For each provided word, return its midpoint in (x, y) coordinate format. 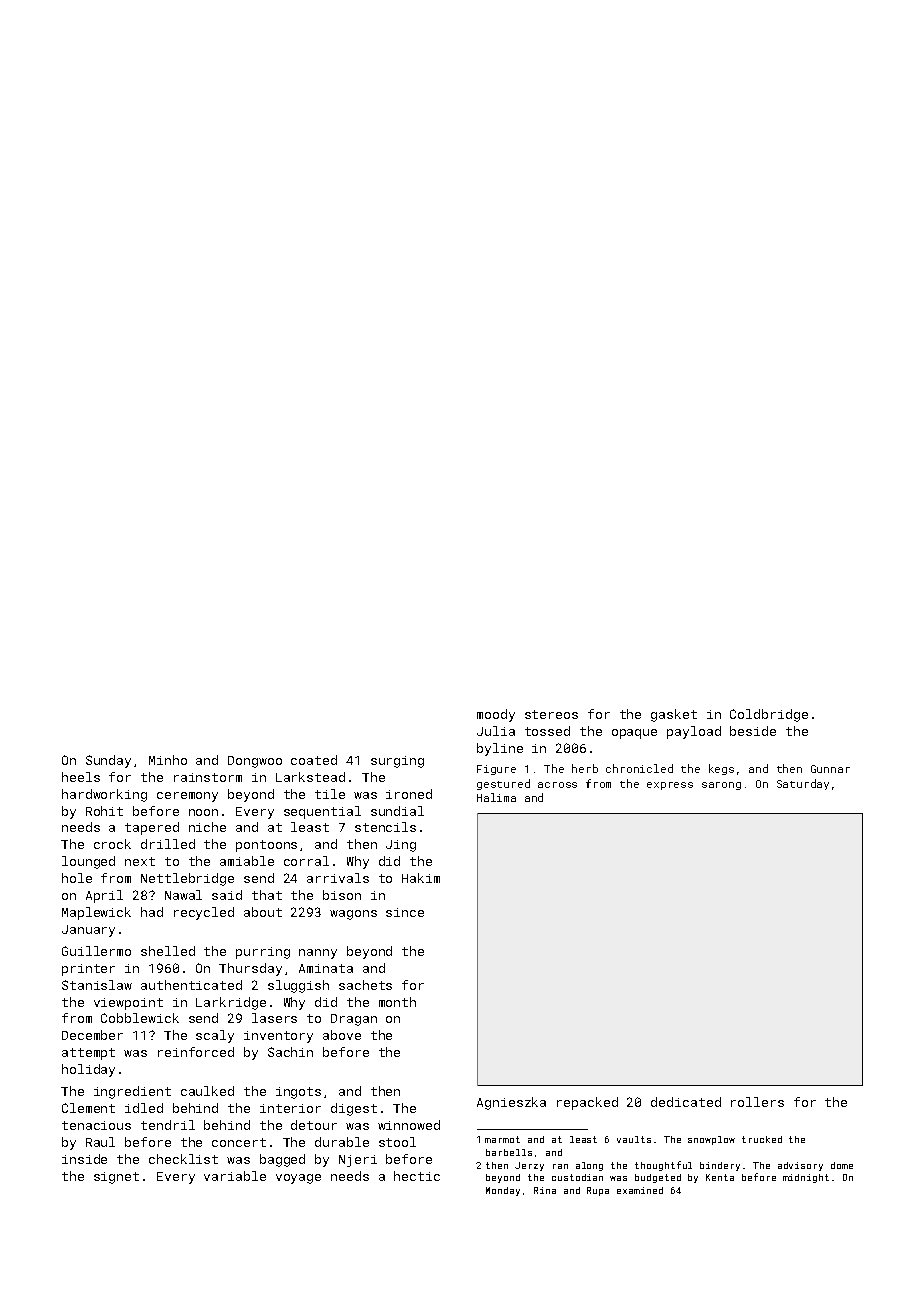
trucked (762, 1139)
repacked (587, 1103)
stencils (385, 827)
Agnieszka (511, 1103)
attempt (88, 1054)
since (405, 912)
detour (314, 1125)
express (670, 786)
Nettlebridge (187, 879)
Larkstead (310, 777)
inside (84, 1159)
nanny (318, 954)
